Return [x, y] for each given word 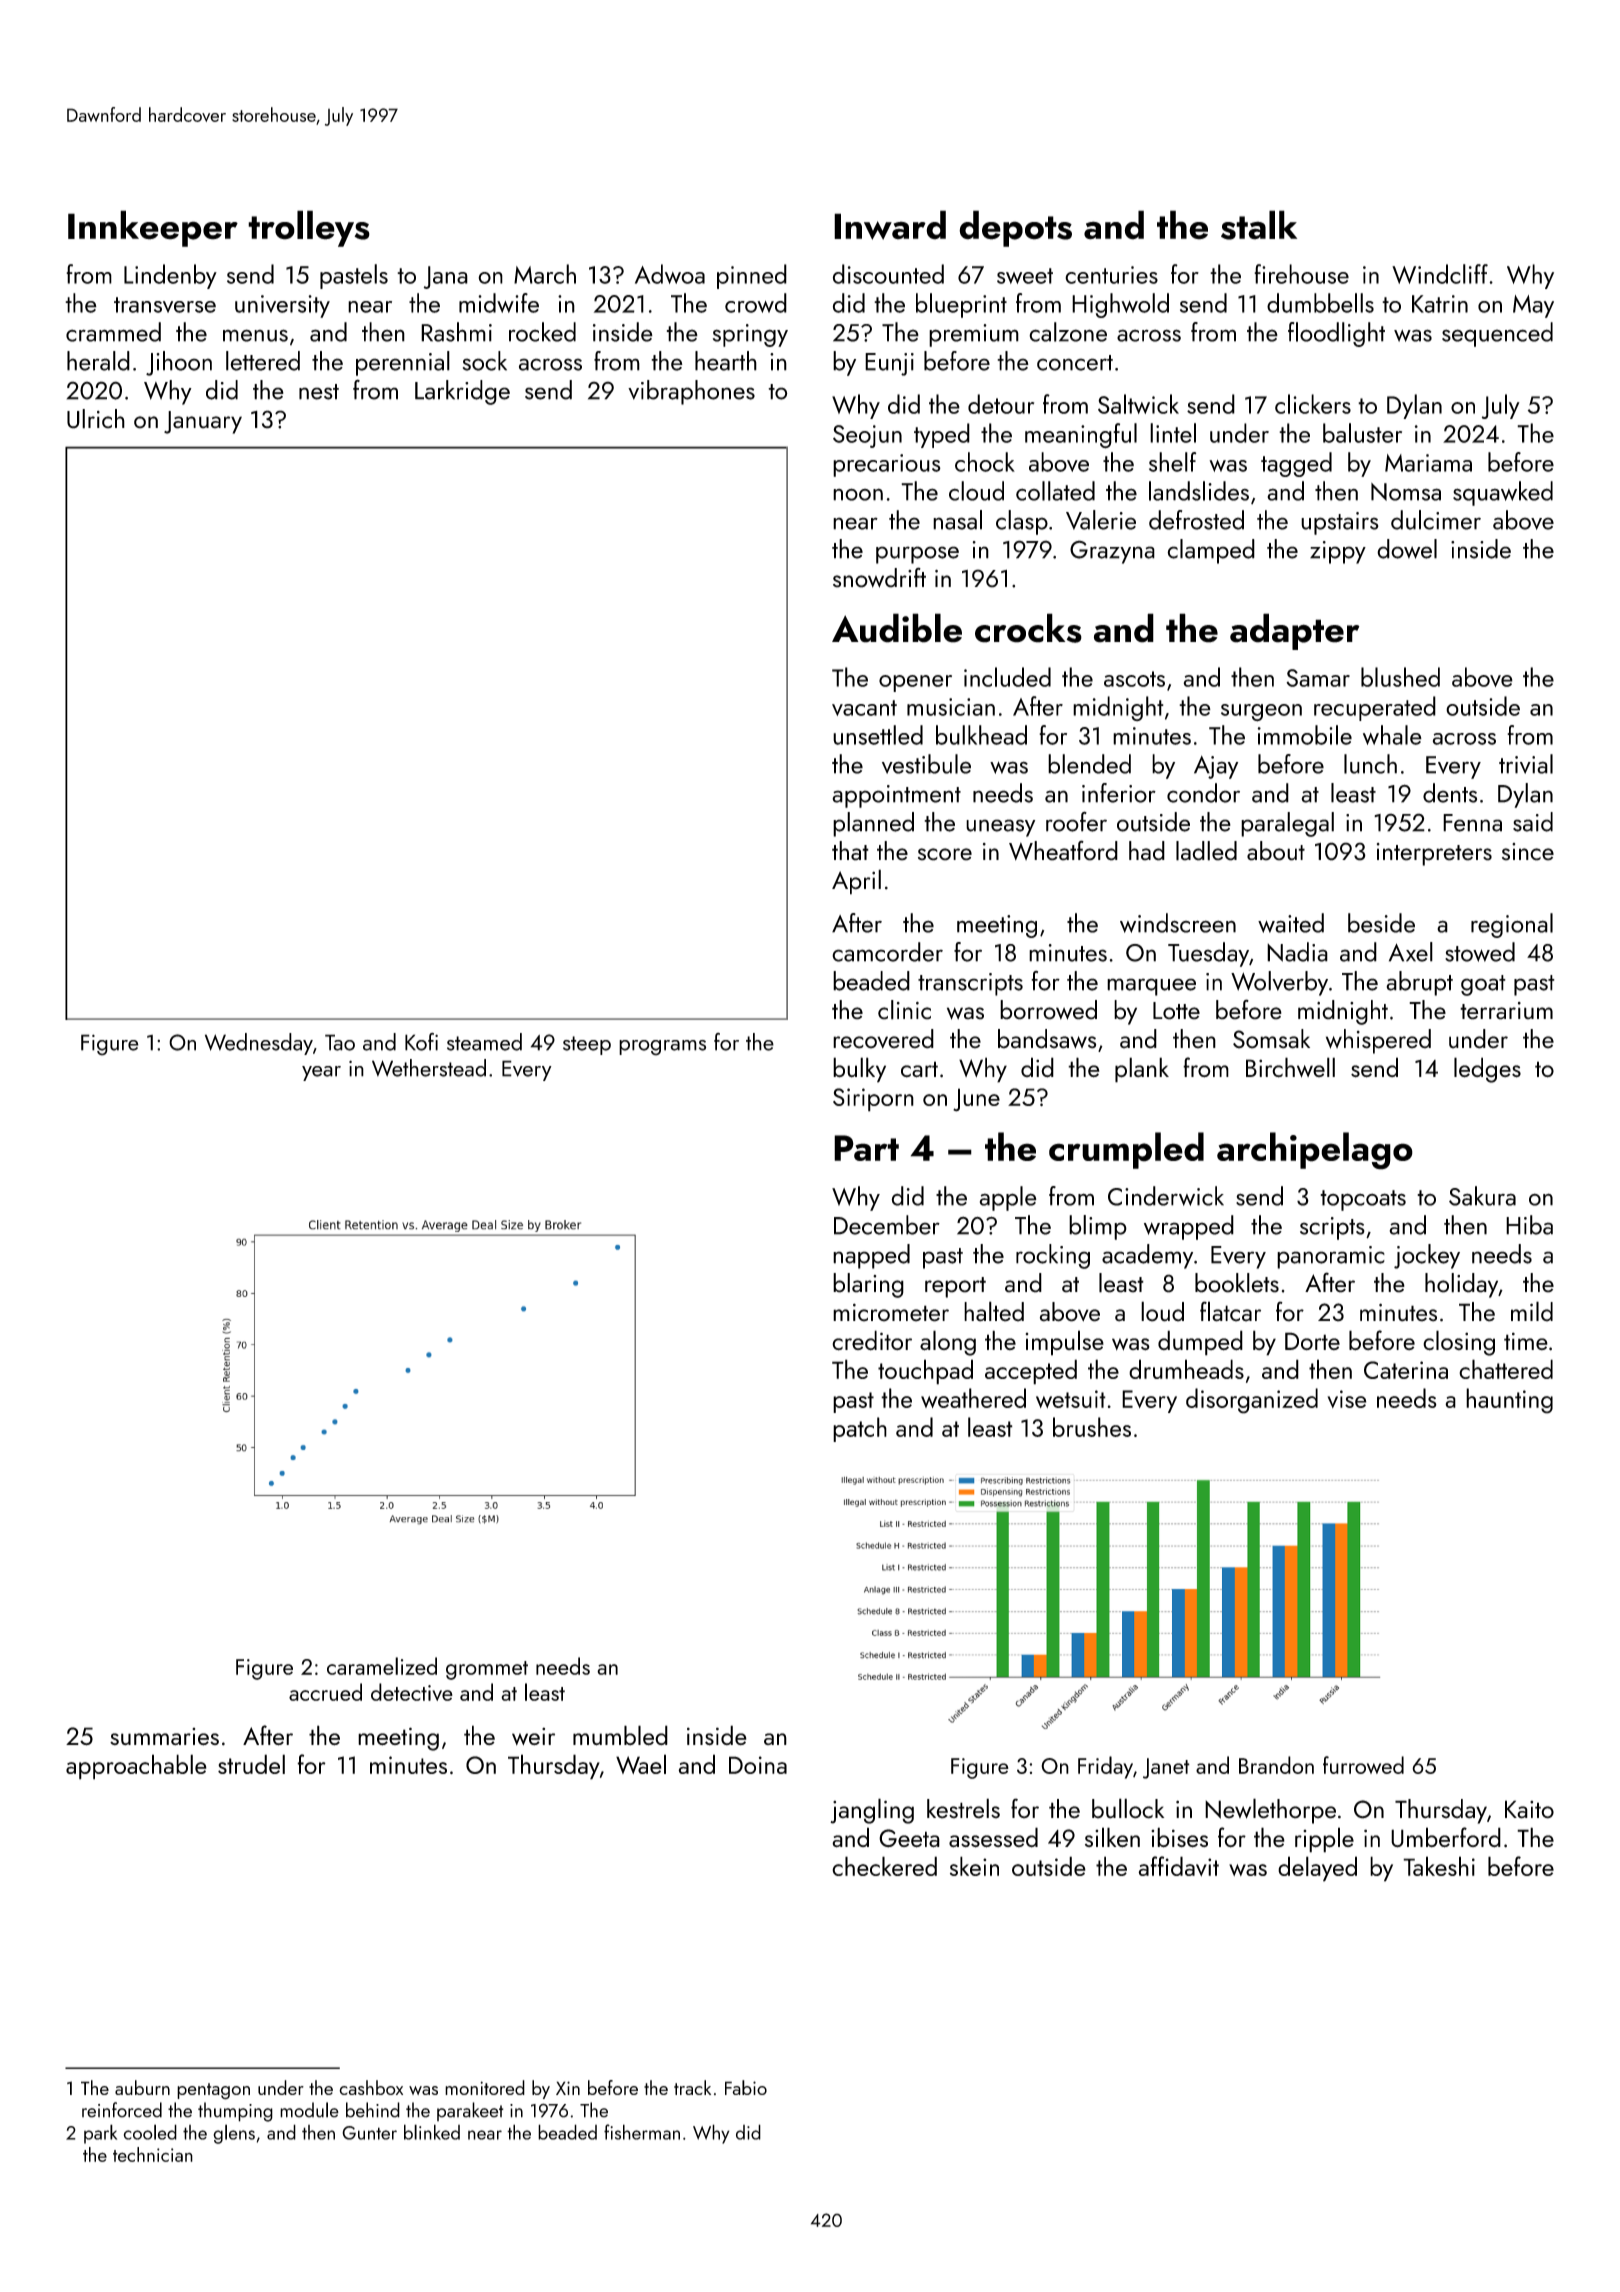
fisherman [642, 2132]
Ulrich [96, 419]
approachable [136, 1767]
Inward [890, 225]
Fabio [746, 2087]
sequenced [1497, 334]
